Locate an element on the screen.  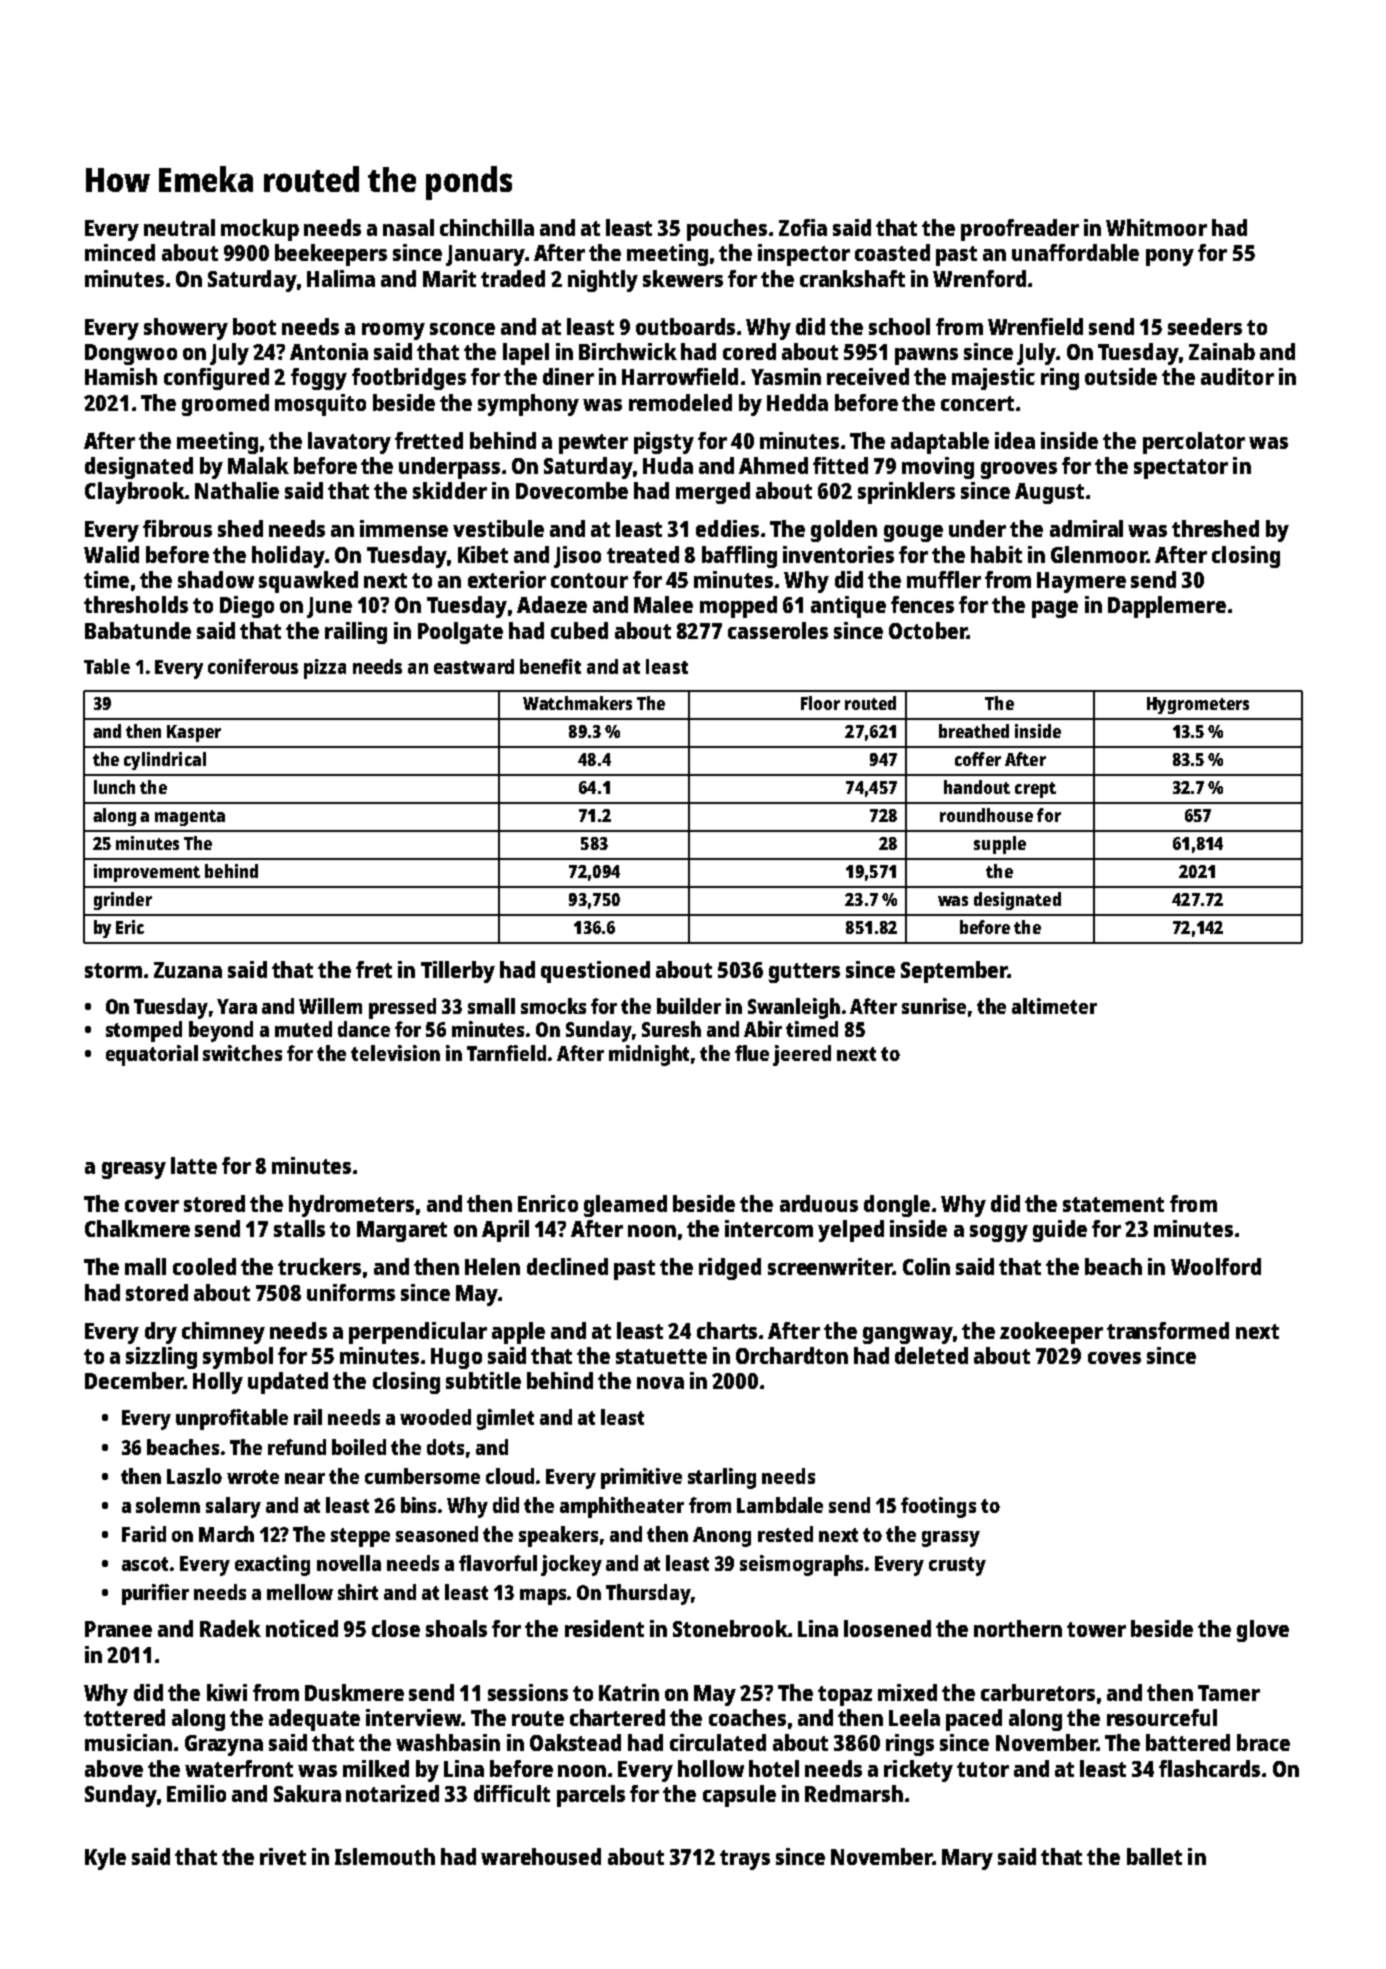
Zuzana is located at coordinates (188, 970).
